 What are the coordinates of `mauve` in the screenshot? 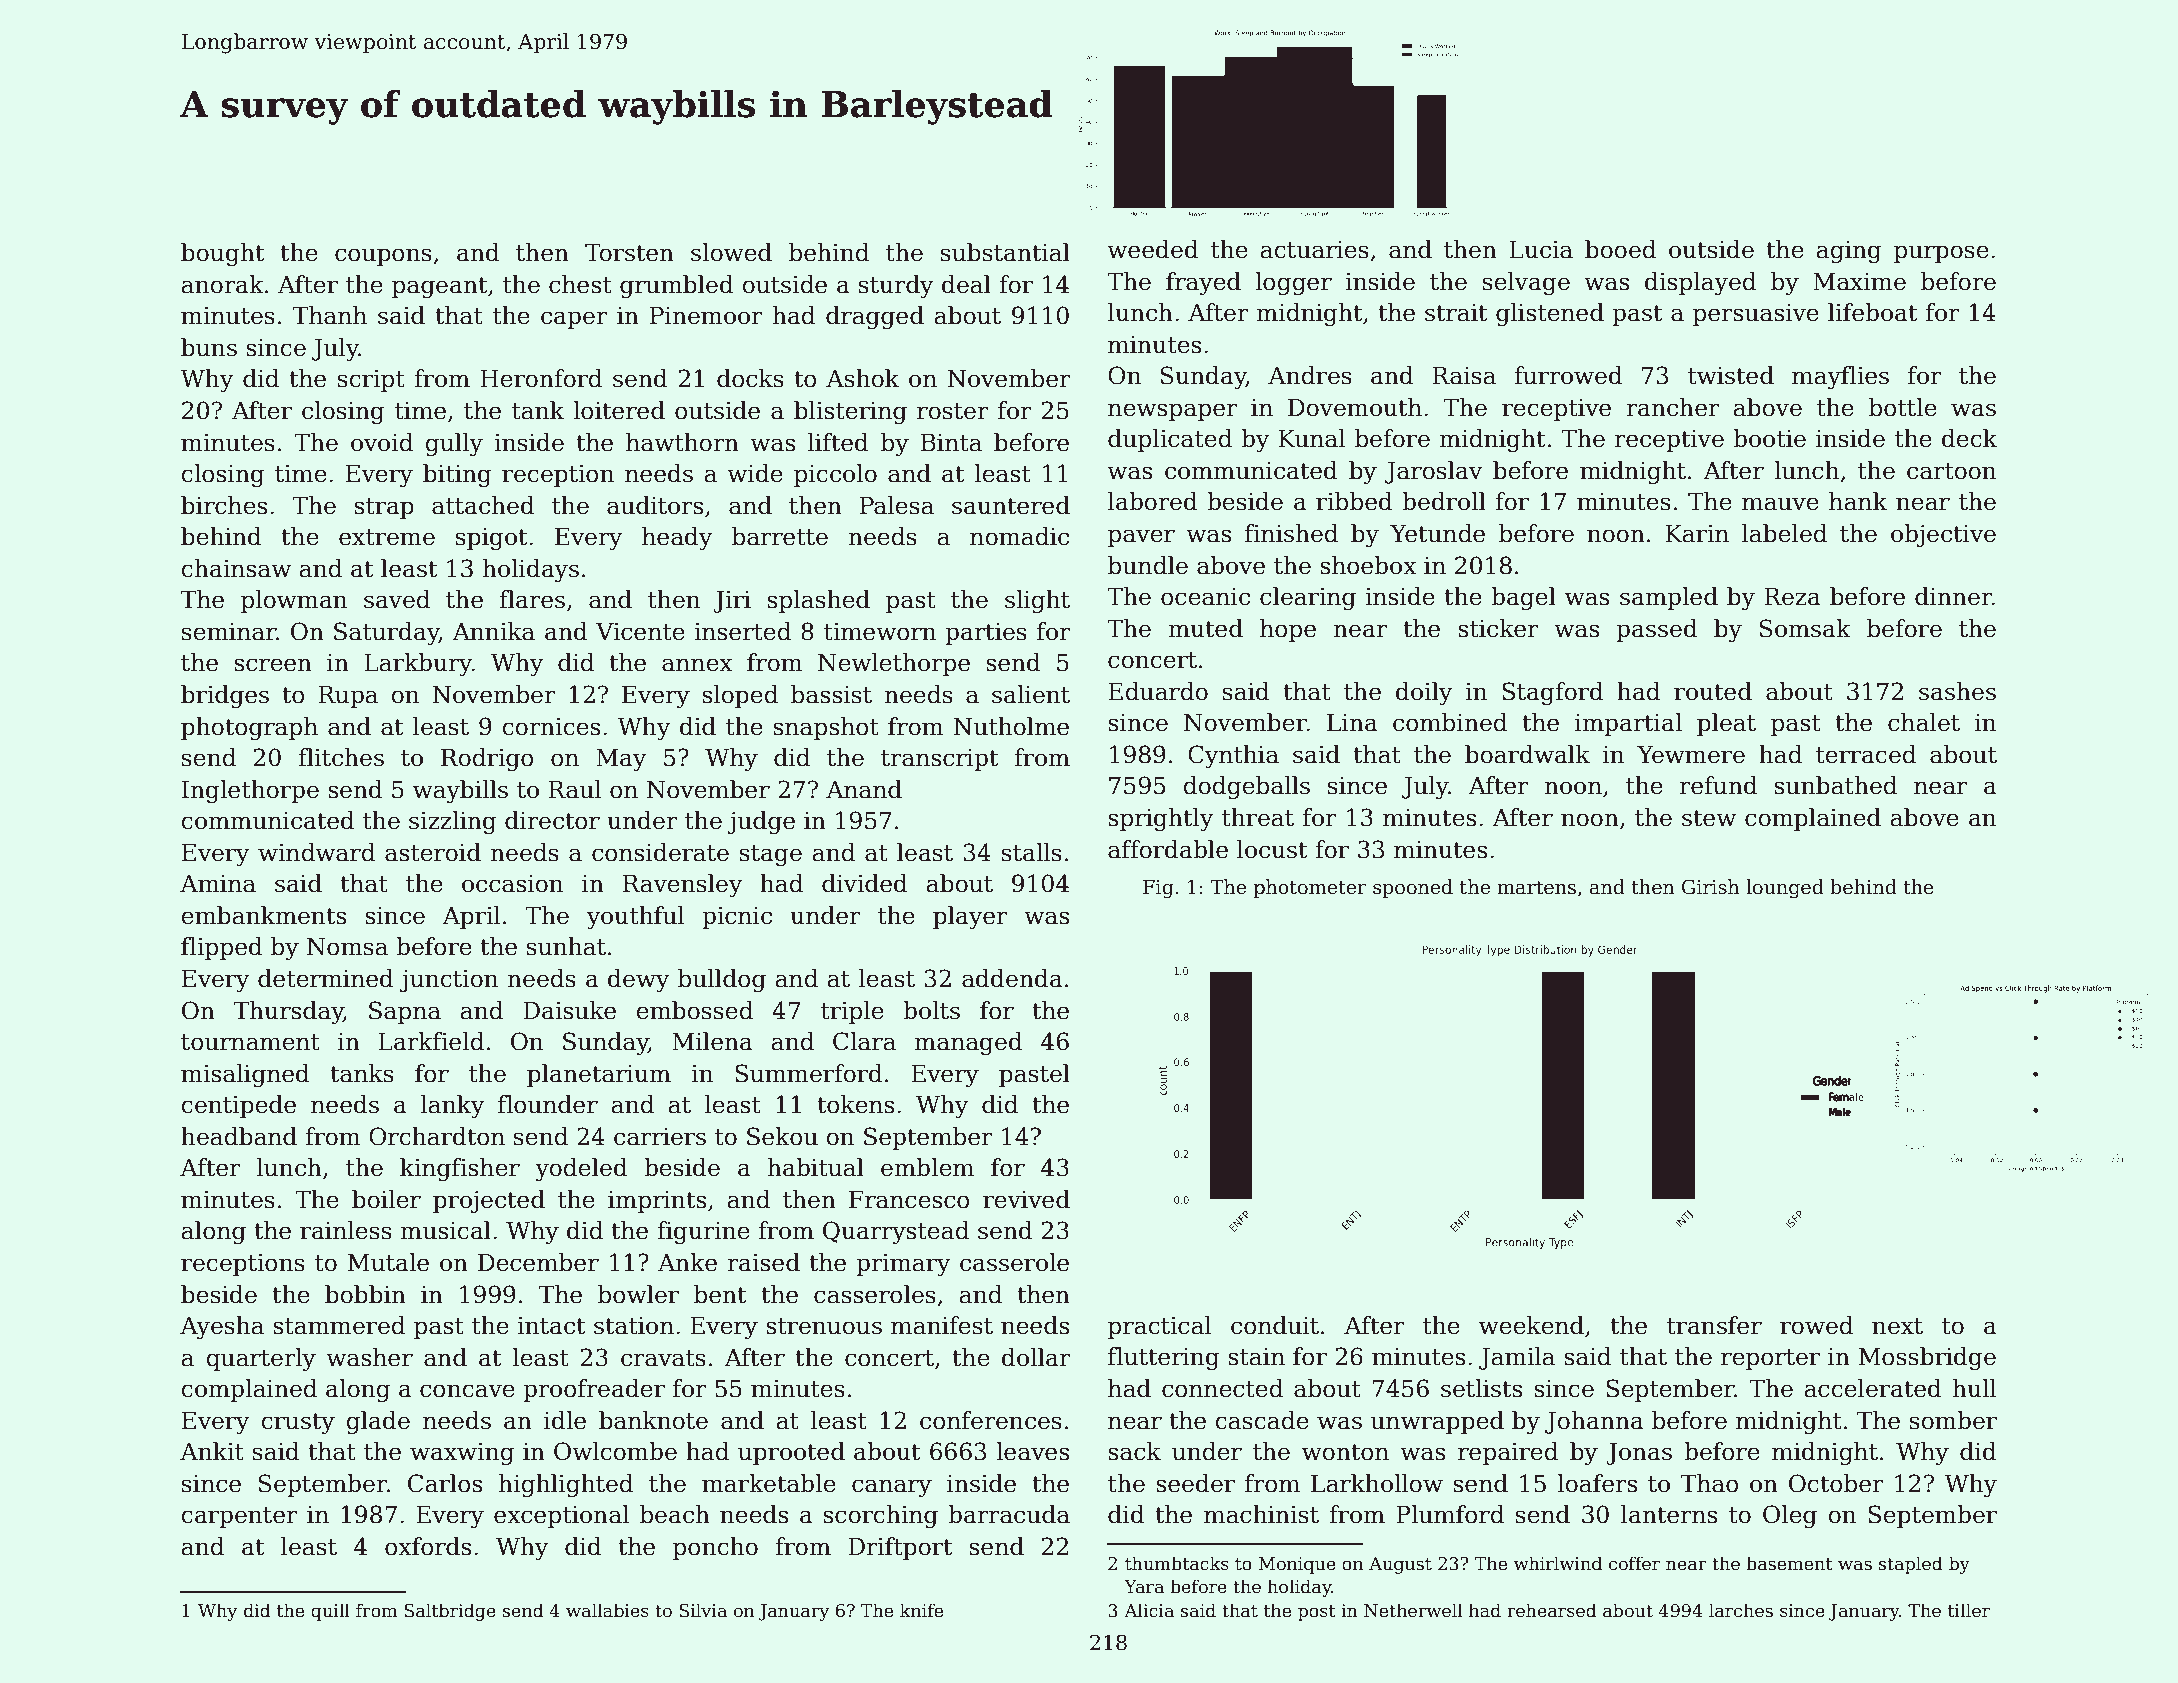 It's located at (1780, 504).
